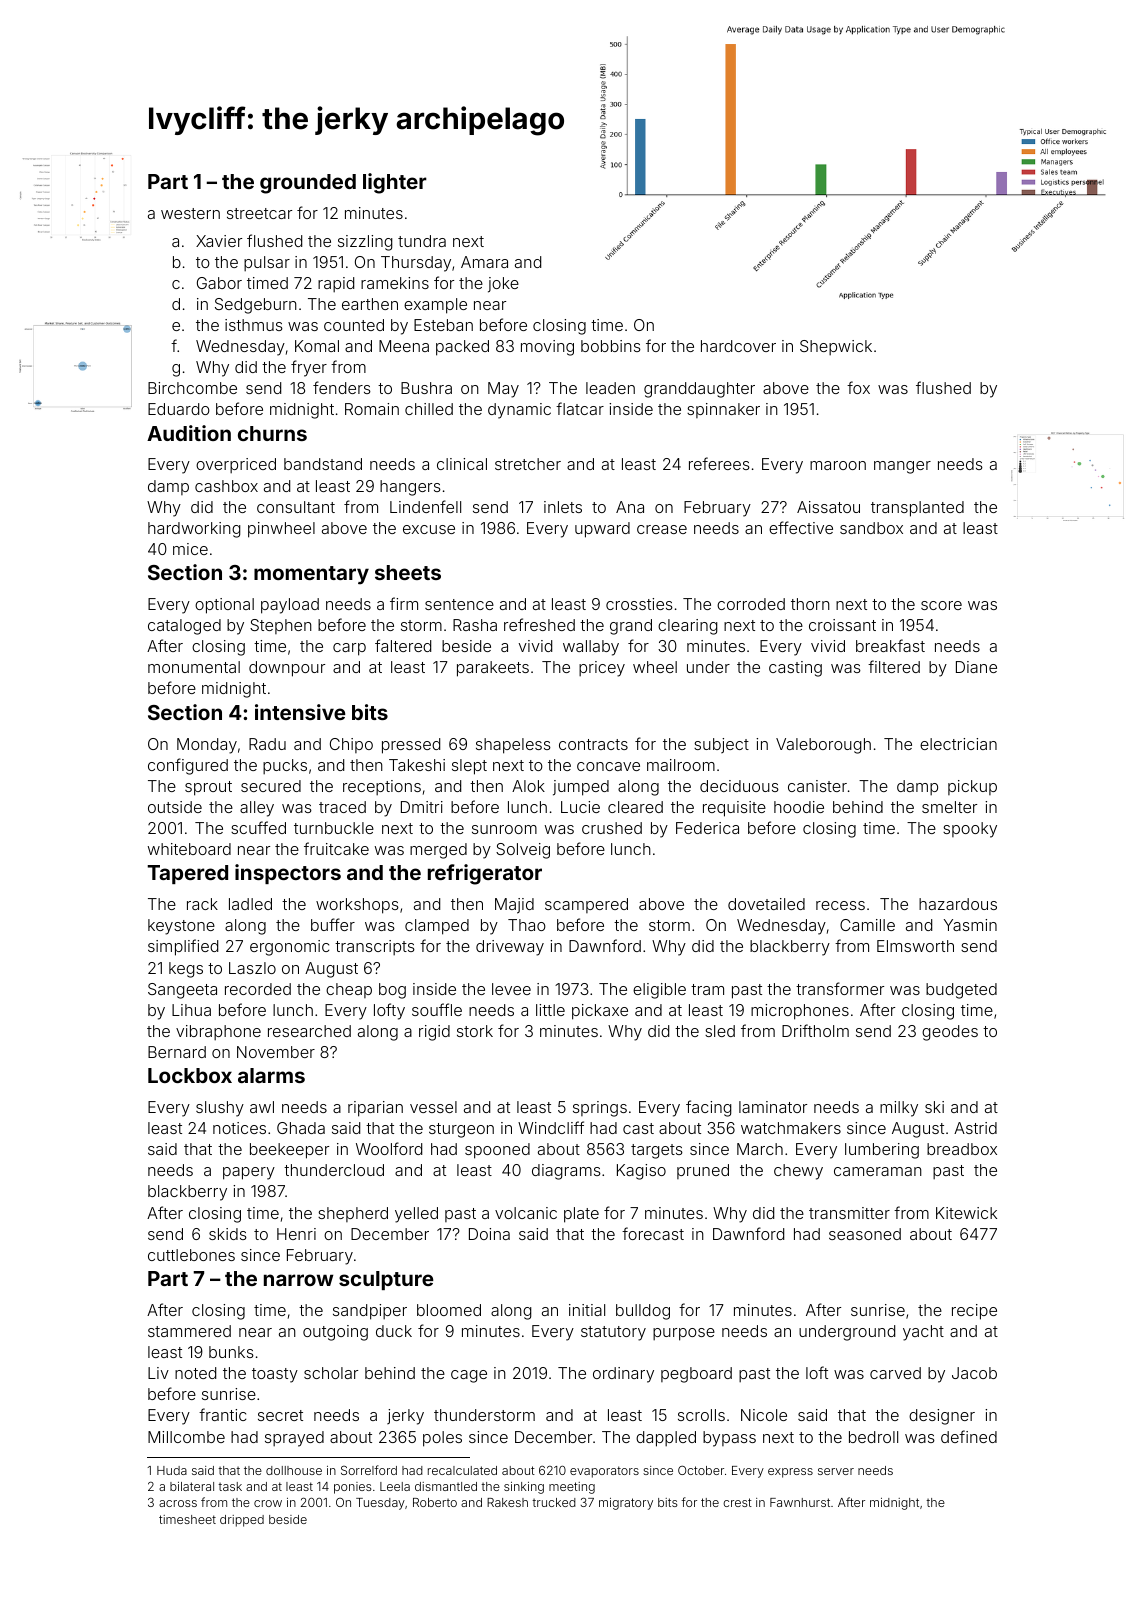 This document has height=1620, width=1145. I want to click on joke, so click(503, 285).
